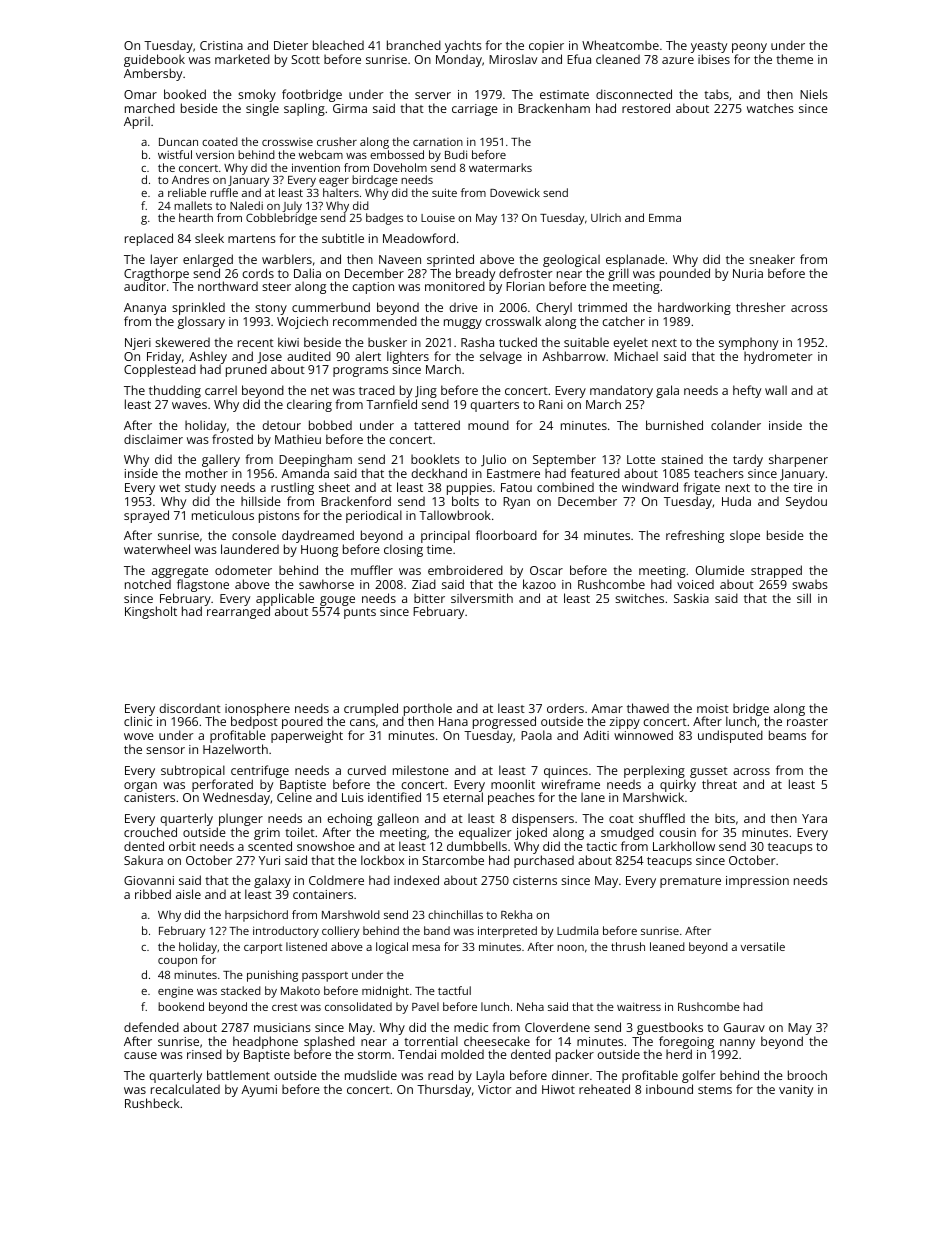 The image size is (952, 1233). What do you see at coordinates (293, 207) in the screenshot?
I see `July` at bounding box center [293, 207].
